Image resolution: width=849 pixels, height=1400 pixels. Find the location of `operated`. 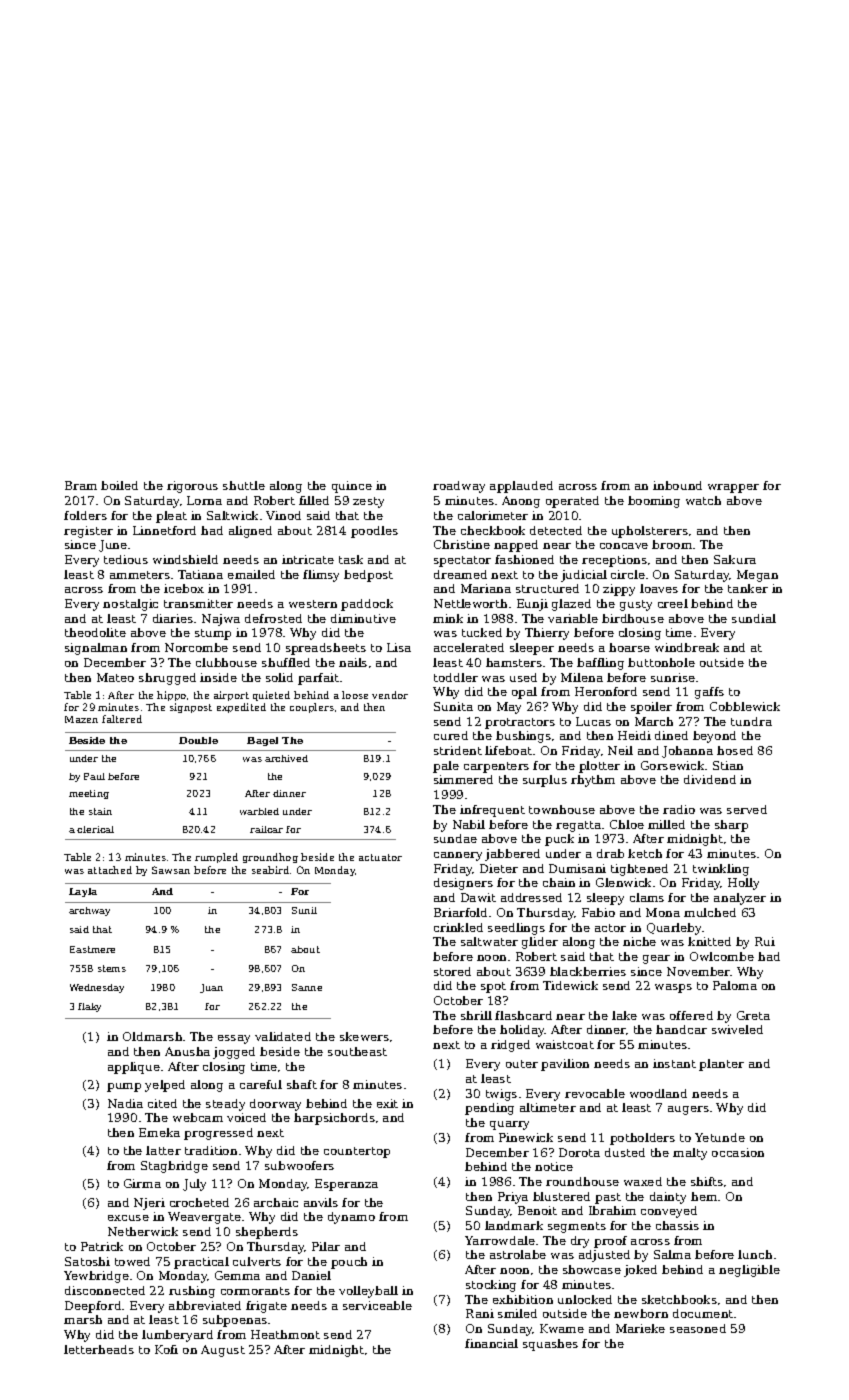

operated is located at coordinates (572, 502).
